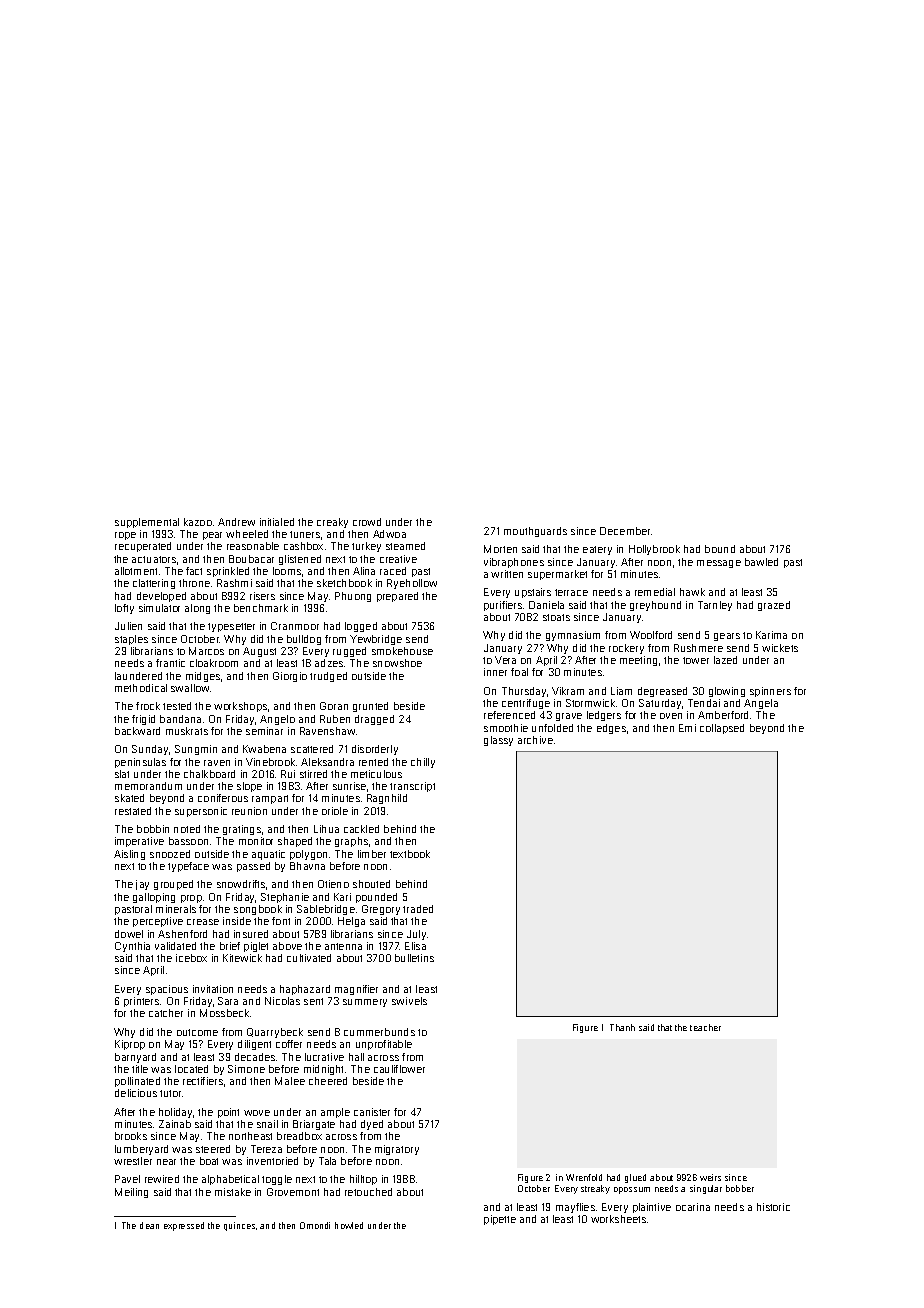 The height and width of the screenshot is (1308, 924). Describe the element at coordinates (213, 989) in the screenshot. I see `invitation` at that location.
